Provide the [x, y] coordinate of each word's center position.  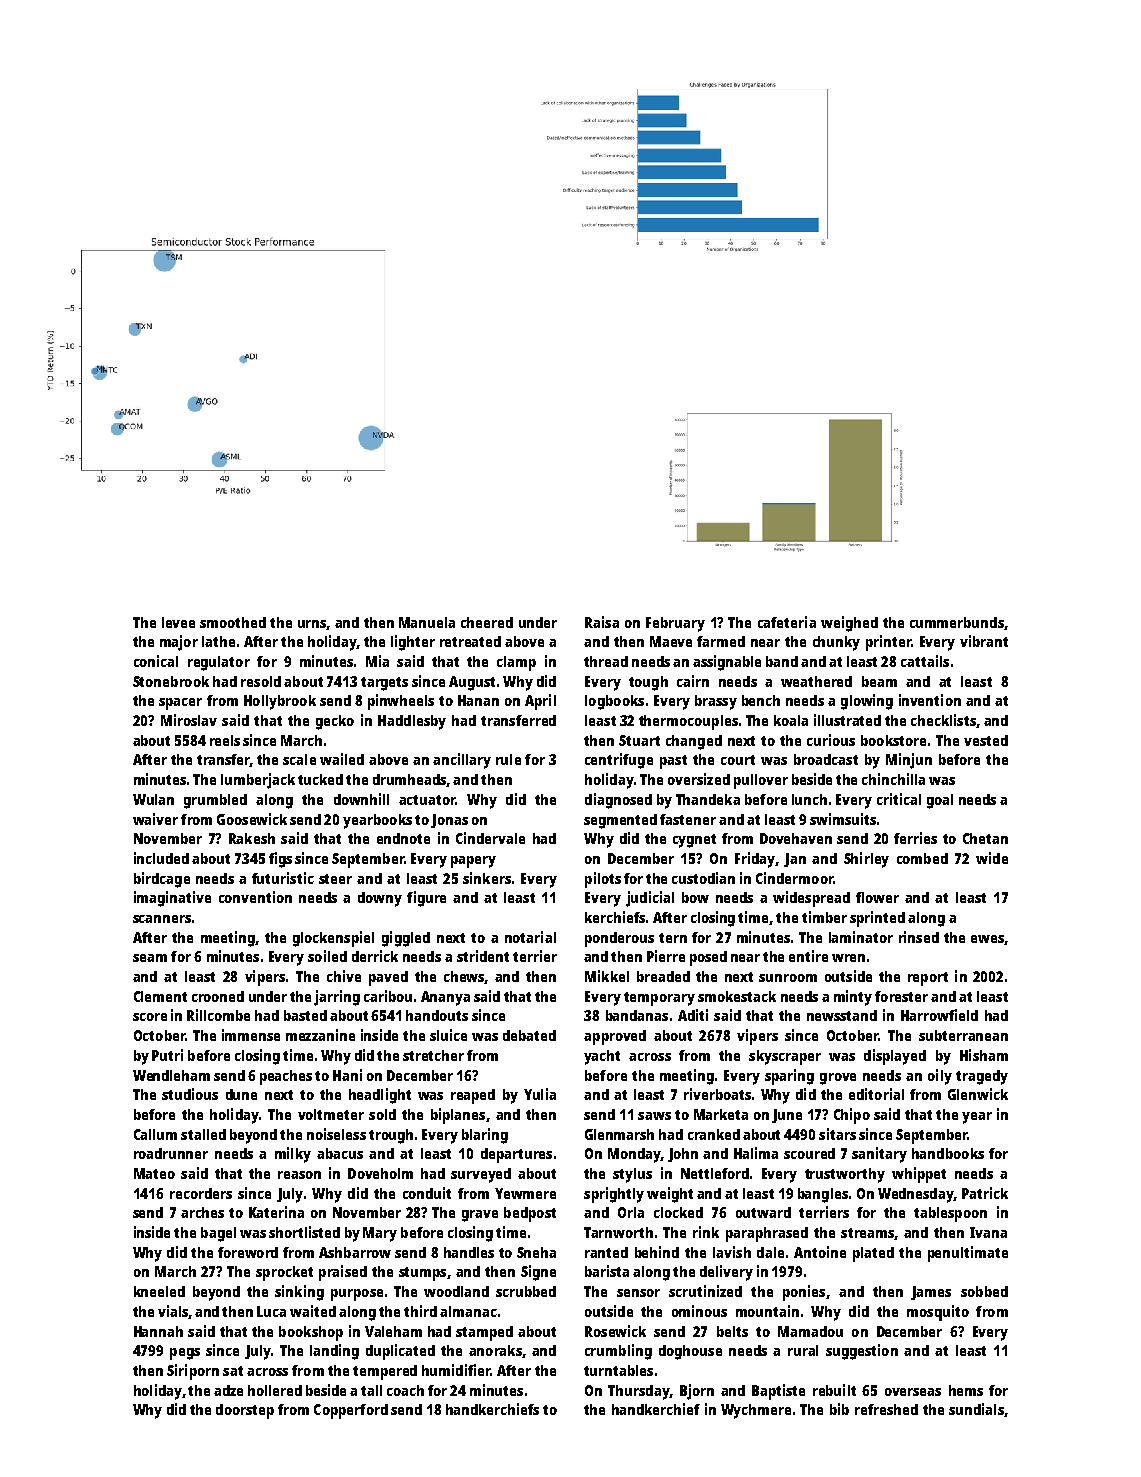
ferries [915, 838]
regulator [219, 663]
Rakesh [252, 838]
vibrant [984, 641]
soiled [327, 956]
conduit [427, 1193]
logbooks [614, 702]
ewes [987, 939]
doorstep [245, 1411]
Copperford [351, 1411]
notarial [530, 937]
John [683, 1155]
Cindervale [490, 838]
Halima [756, 1153]
